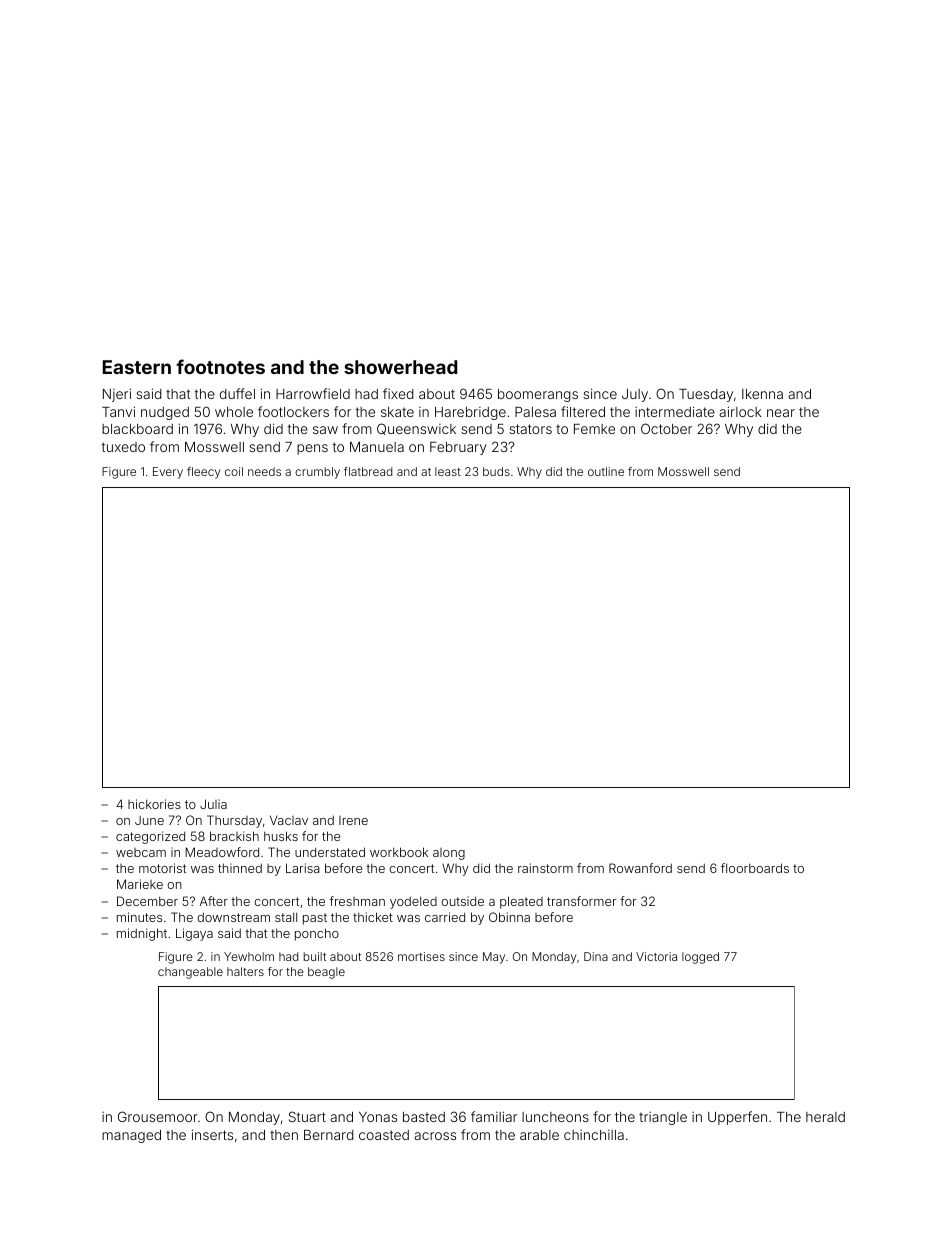 The width and height of the image is (952, 1233). I want to click on floorboards, so click(755, 868).
